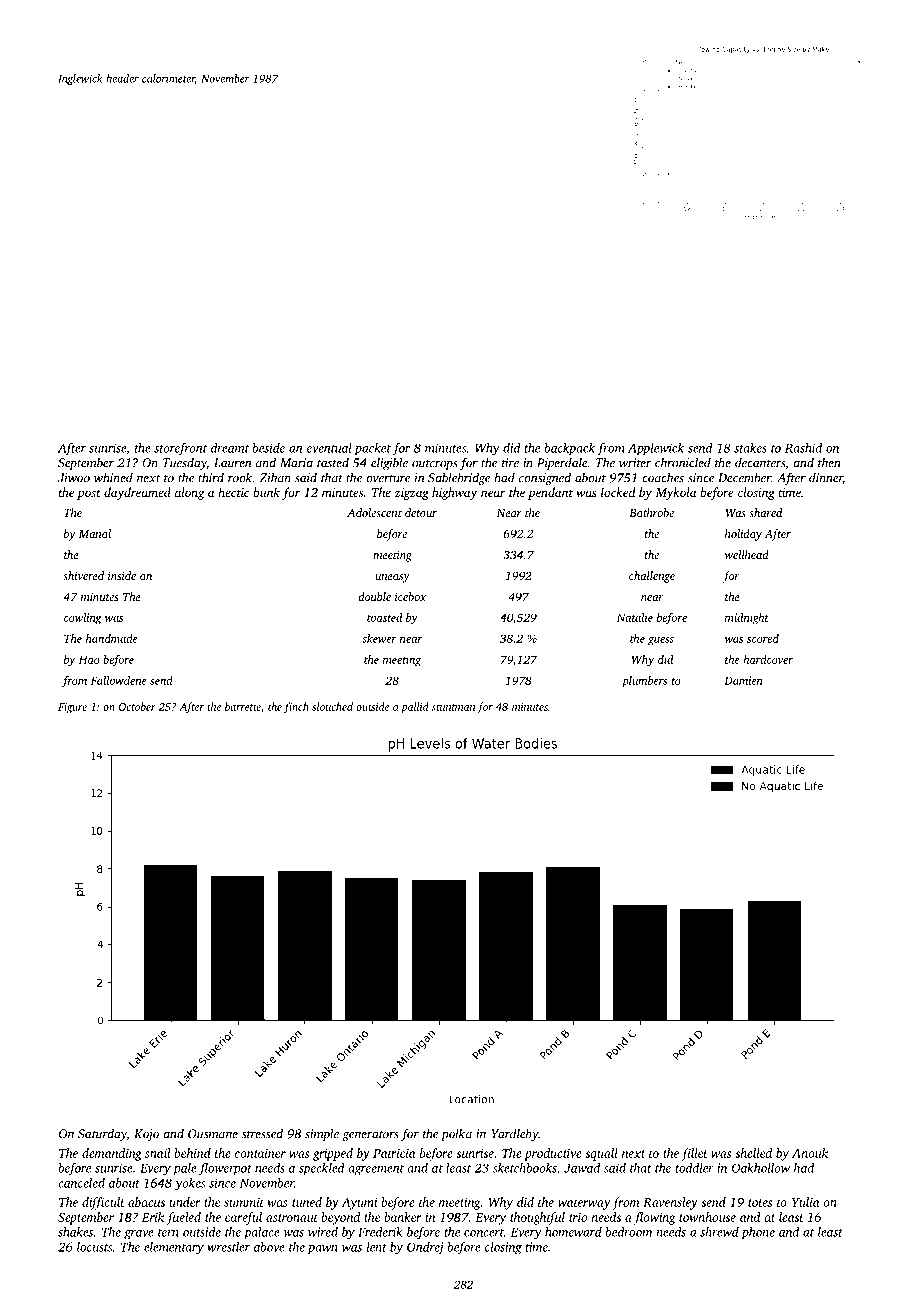 The image size is (908, 1316). Describe the element at coordinates (83, 575) in the document. I see `shivered` at that location.
